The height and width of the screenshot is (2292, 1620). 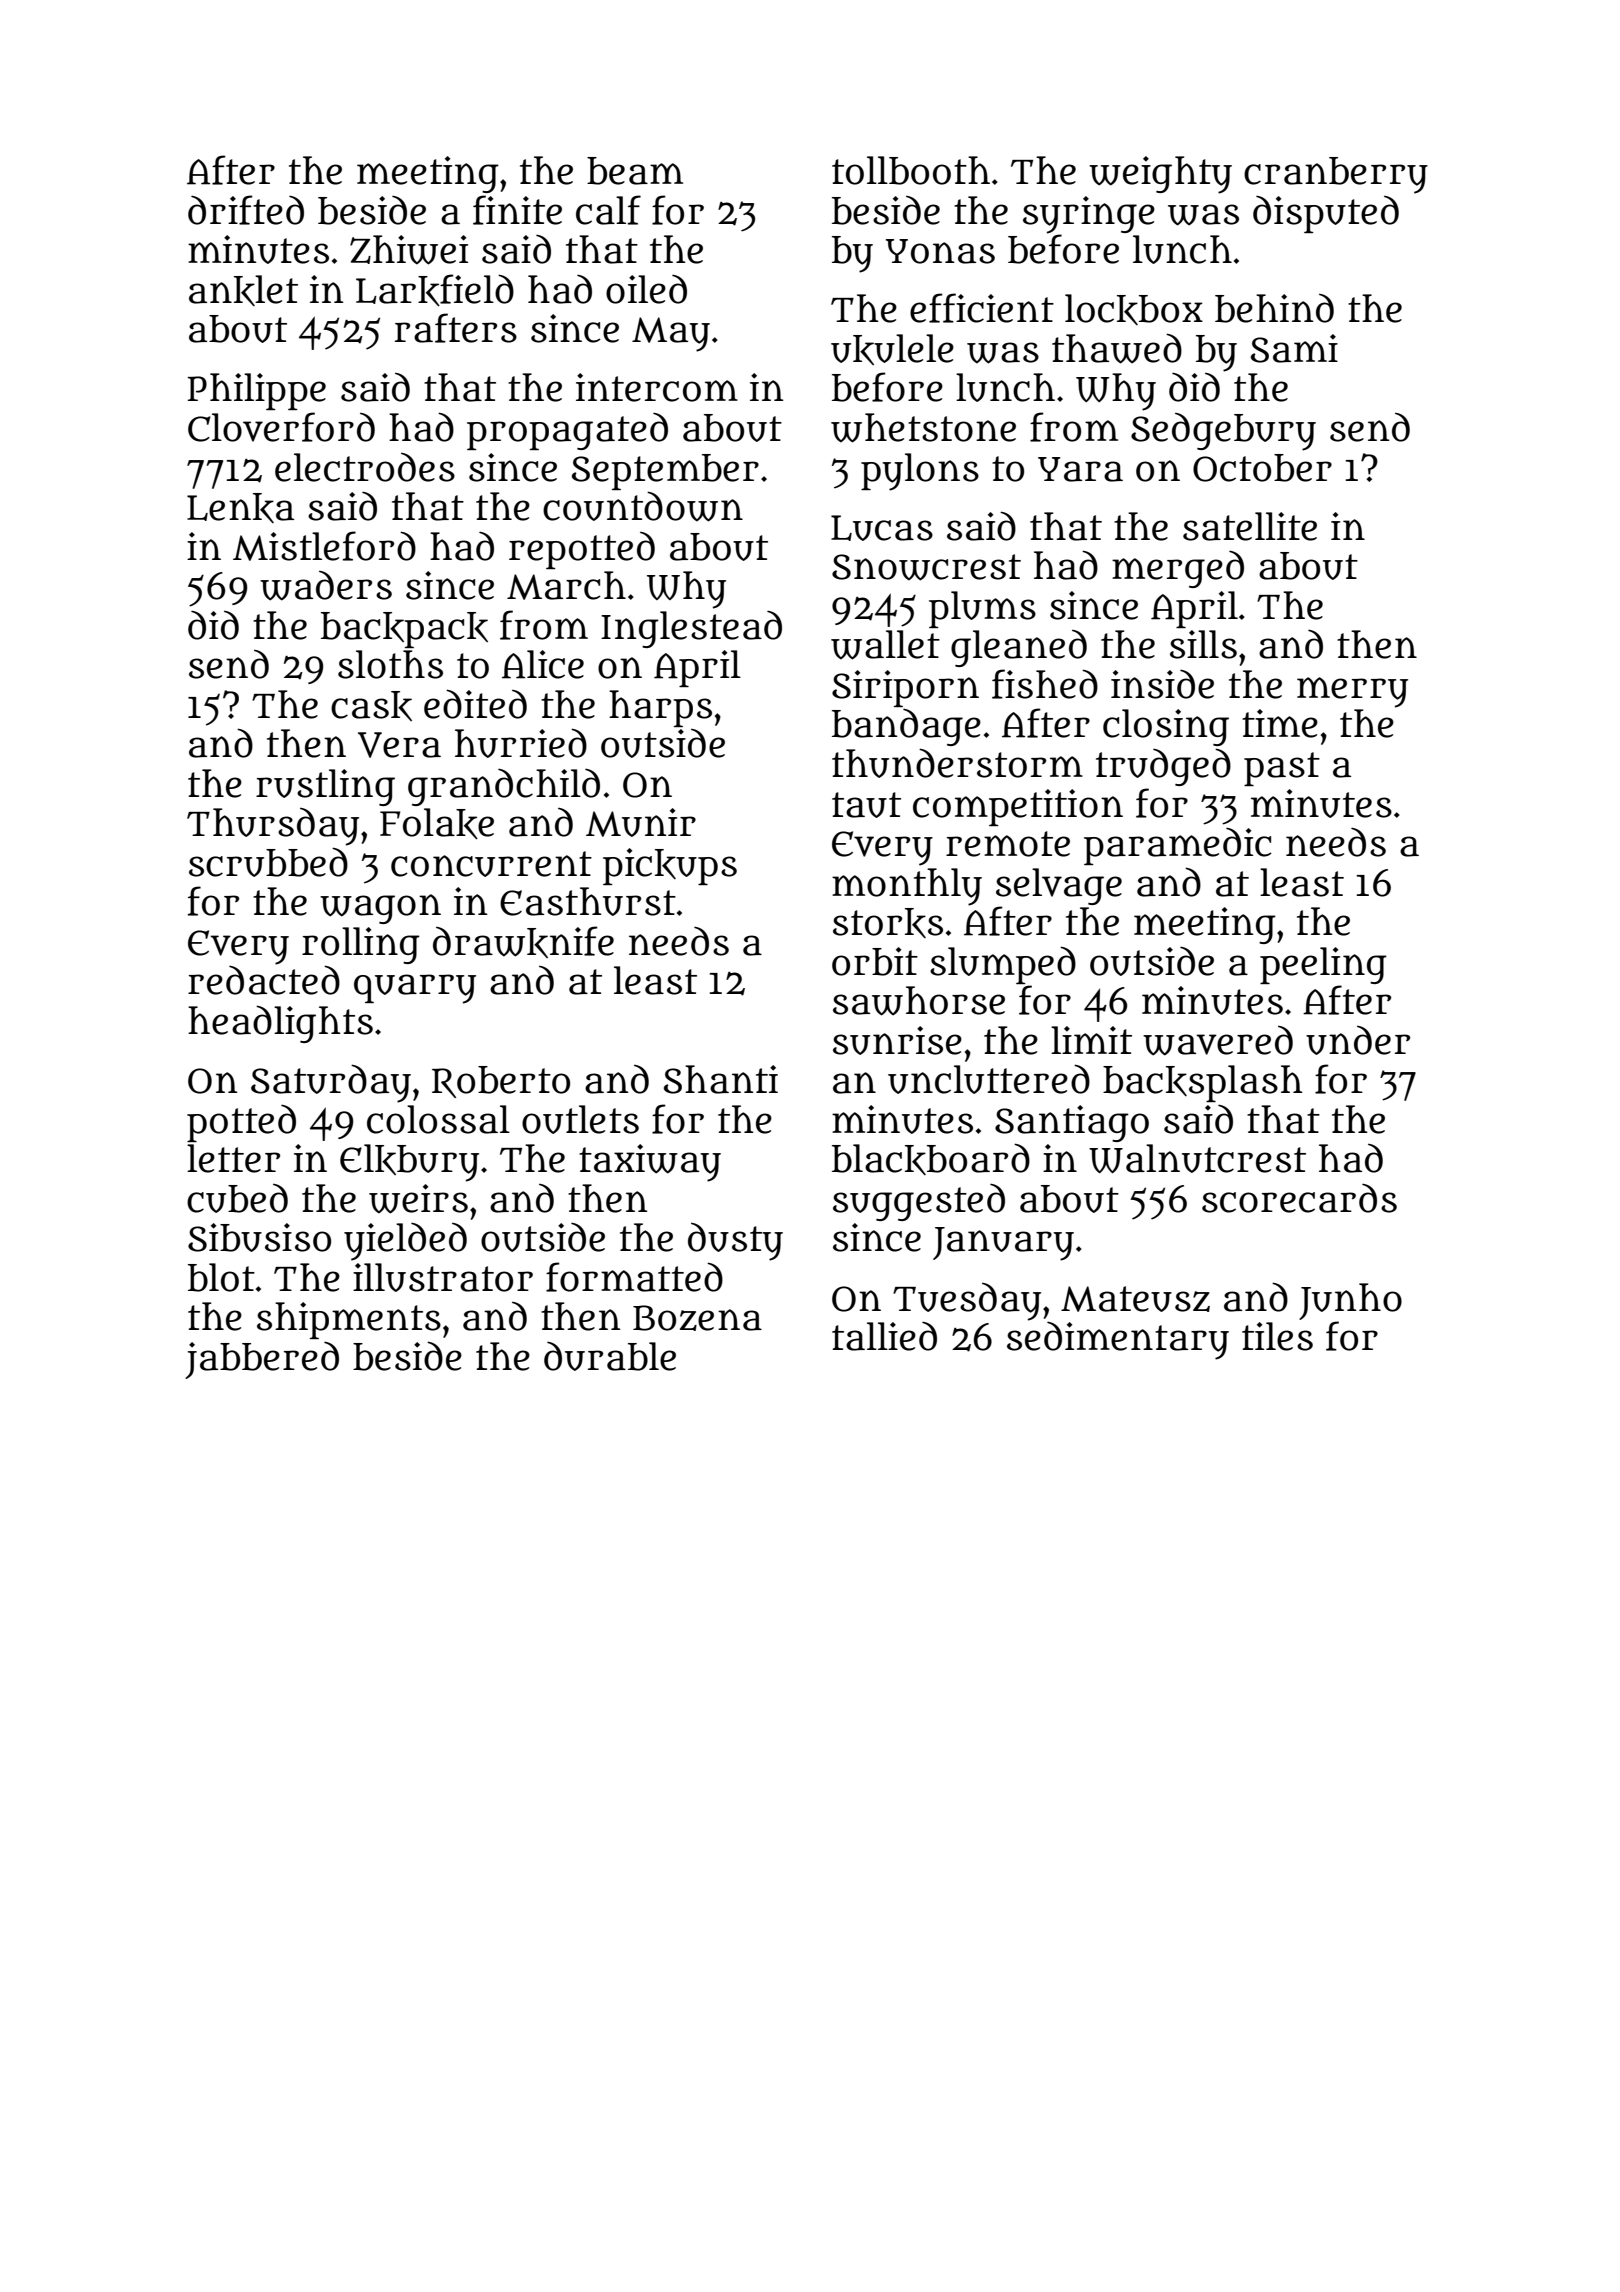 I want to click on propagated, so click(x=567, y=431).
